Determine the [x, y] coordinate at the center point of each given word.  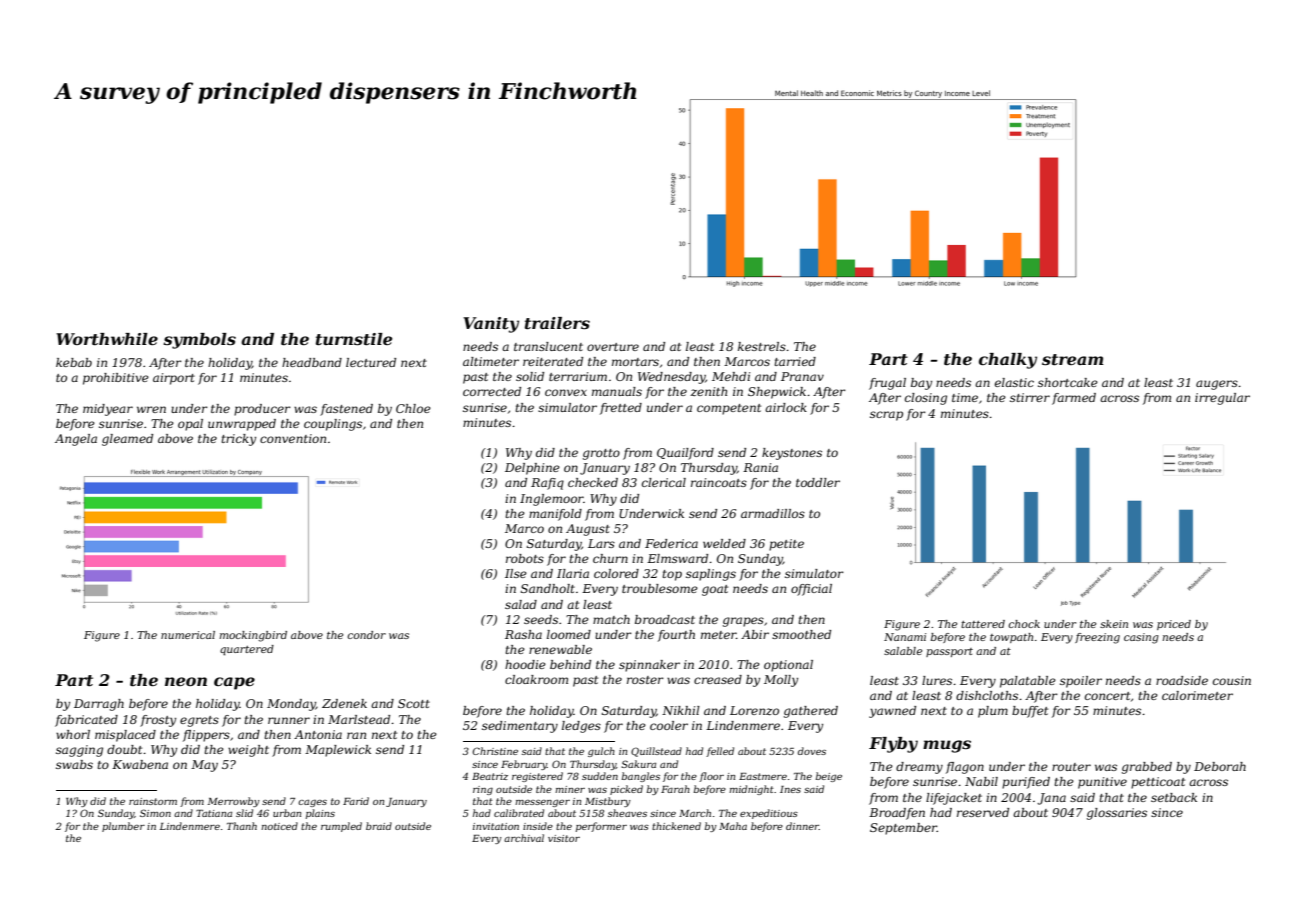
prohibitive [116, 379]
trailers [557, 323]
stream [1073, 359]
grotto [601, 454]
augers [1217, 385]
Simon [155, 813]
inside [538, 826]
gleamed [127, 440]
